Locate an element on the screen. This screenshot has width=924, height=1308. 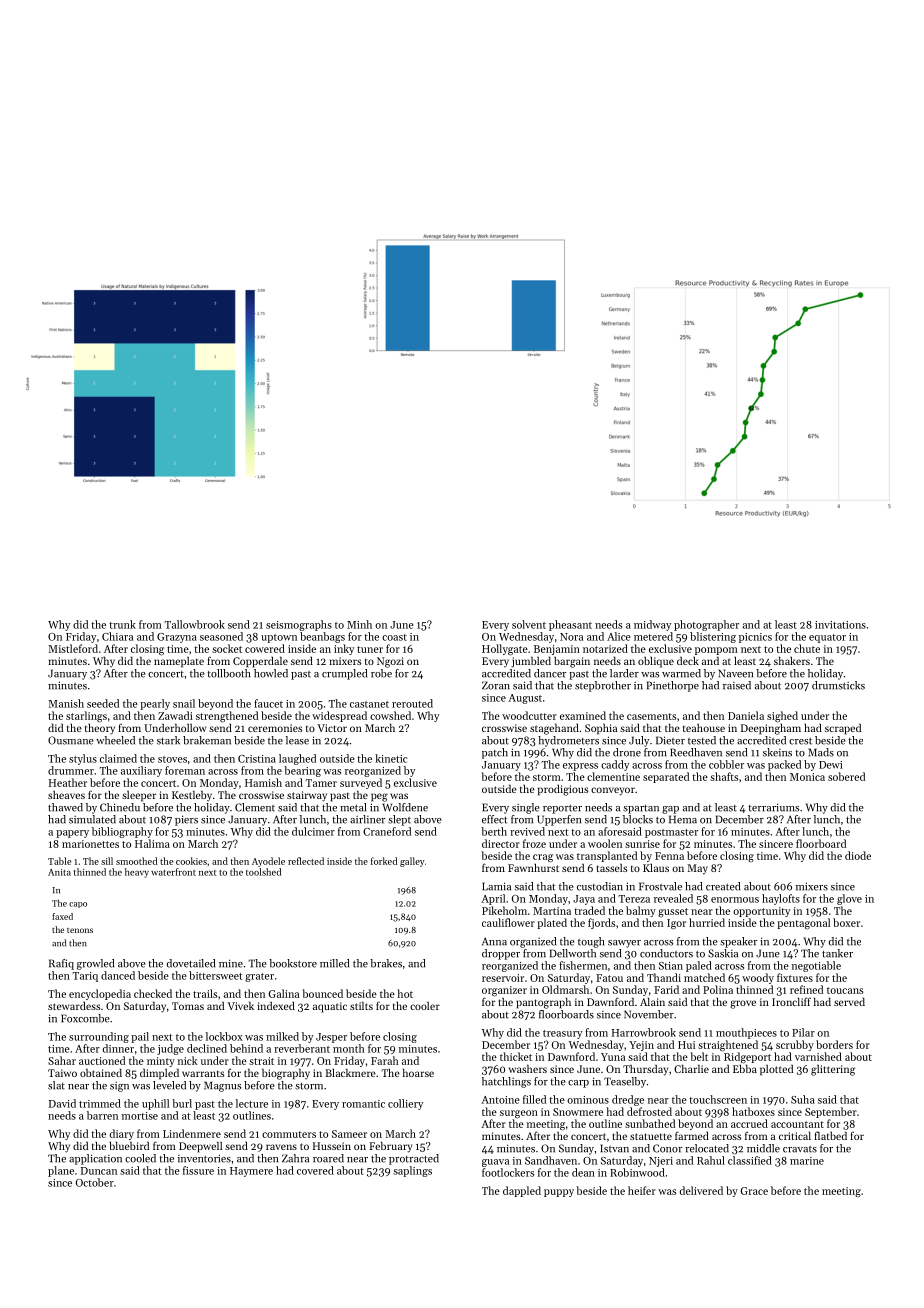
cooler is located at coordinates (425, 1006).
